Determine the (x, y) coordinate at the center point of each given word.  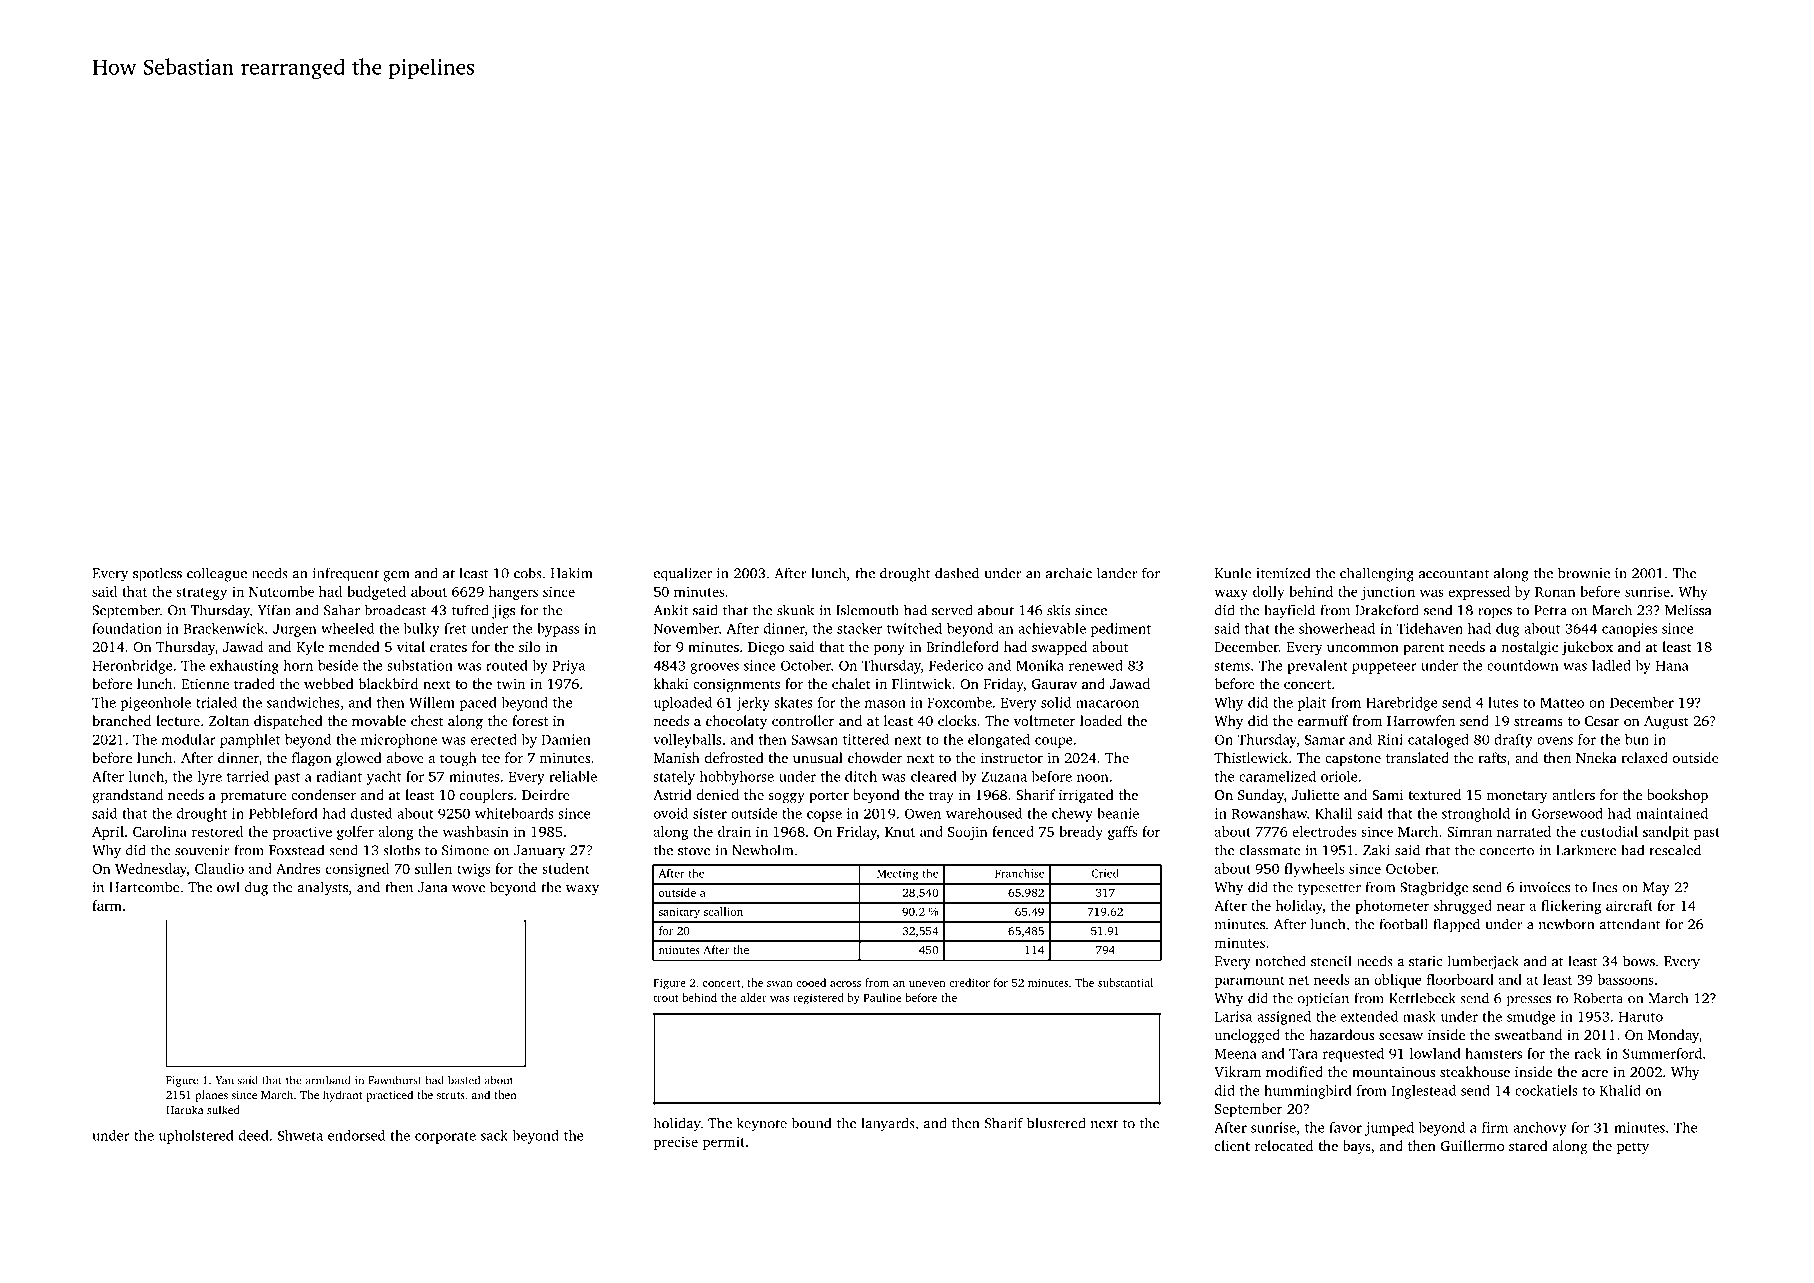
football (1404, 924)
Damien (566, 739)
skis (1058, 610)
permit (724, 1143)
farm (107, 905)
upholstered (196, 1137)
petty (1633, 1148)
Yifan (274, 610)
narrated (1524, 831)
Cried (1105, 873)
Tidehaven (1430, 628)
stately (674, 778)
